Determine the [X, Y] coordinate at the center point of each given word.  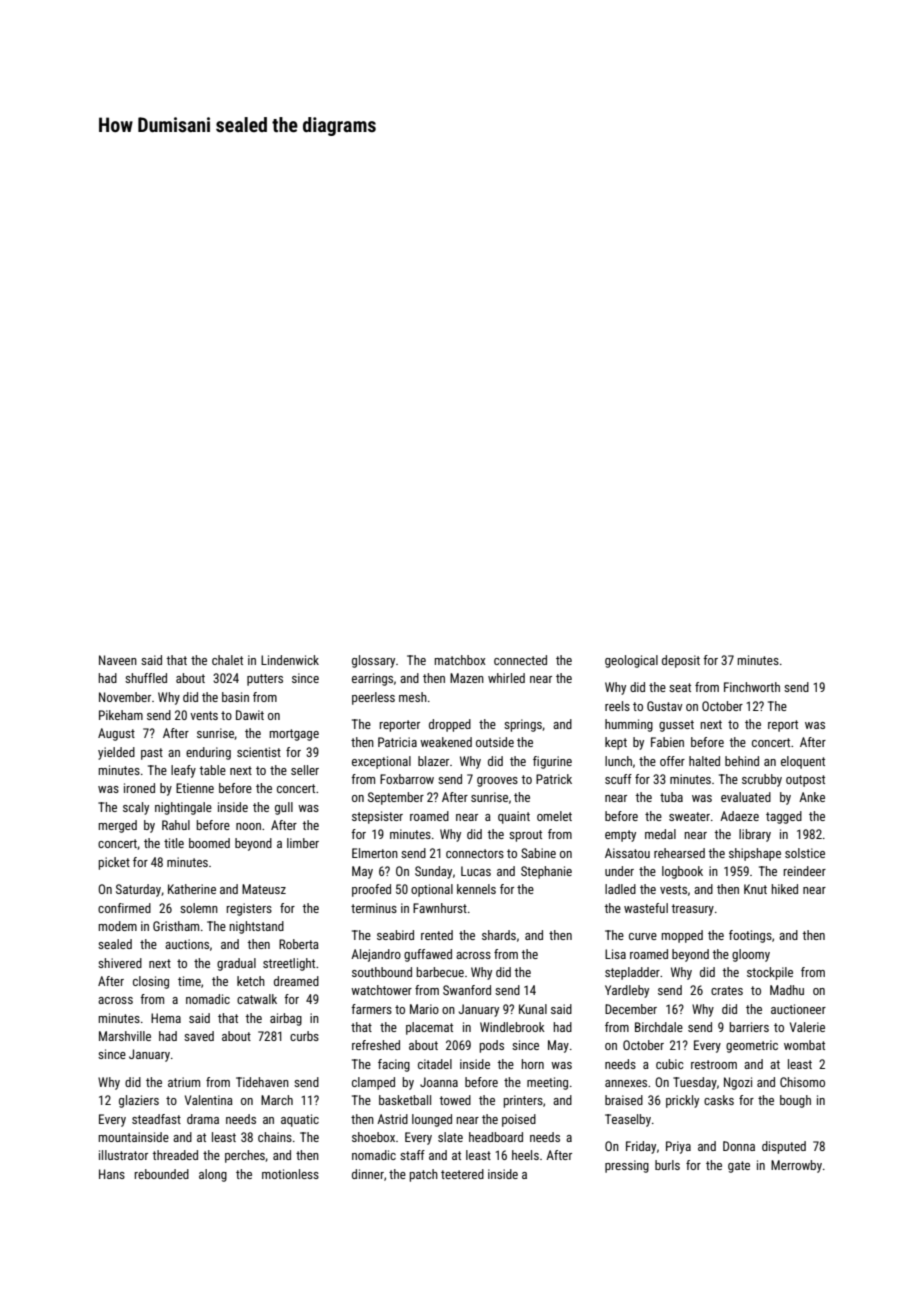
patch [424, 1175]
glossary [373, 661]
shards [499, 935]
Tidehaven [262, 1082]
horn [533, 1064]
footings [750, 936]
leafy [183, 771]
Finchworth [752, 687]
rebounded [162, 1174]
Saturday [138, 890]
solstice [805, 853]
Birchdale [659, 1027]
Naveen [118, 660]
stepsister [377, 817]
